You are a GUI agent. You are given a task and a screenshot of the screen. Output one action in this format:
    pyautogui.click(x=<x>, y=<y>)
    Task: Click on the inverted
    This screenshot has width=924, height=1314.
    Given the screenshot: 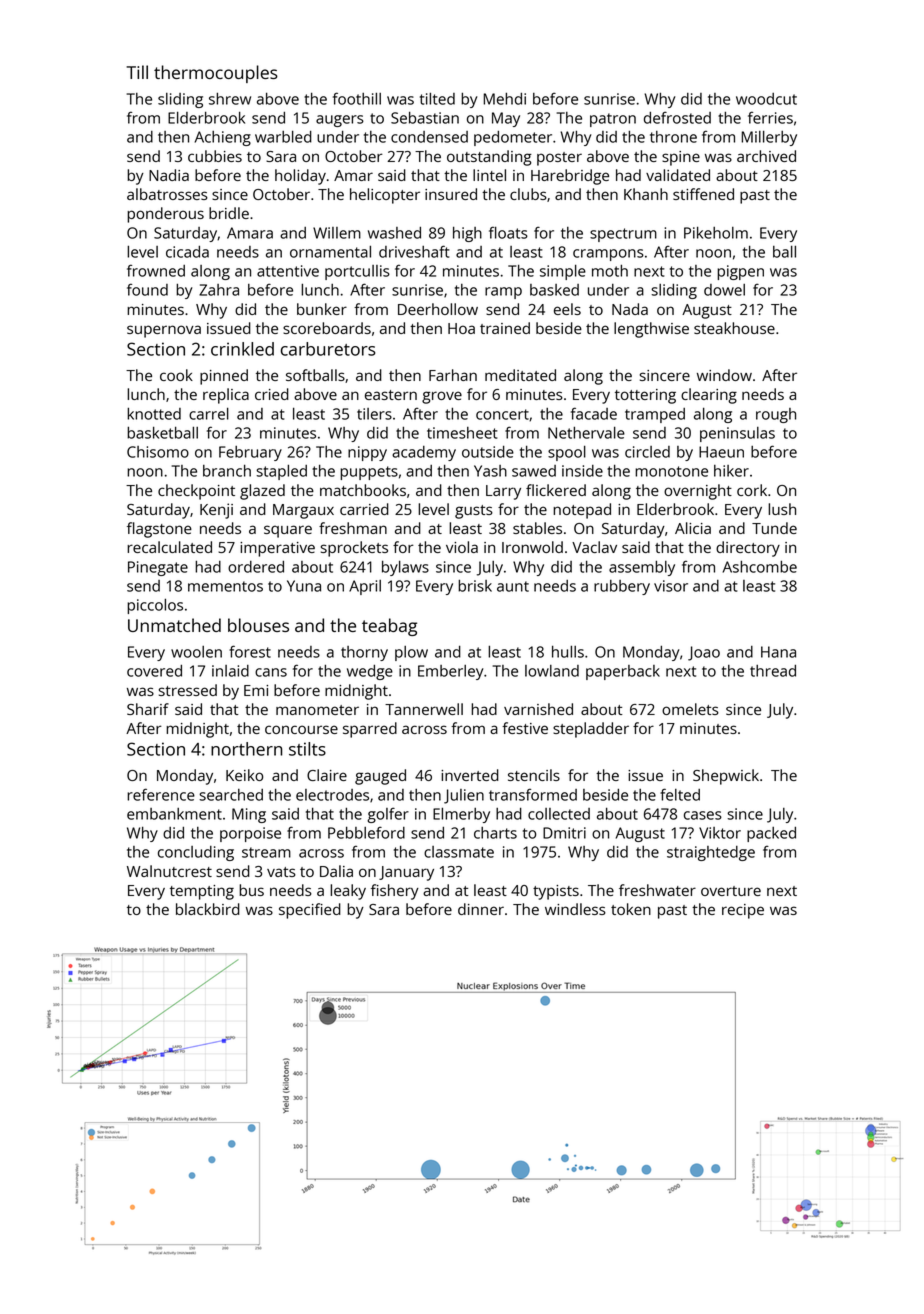 What is the action you would take?
    pyautogui.click(x=470, y=775)
